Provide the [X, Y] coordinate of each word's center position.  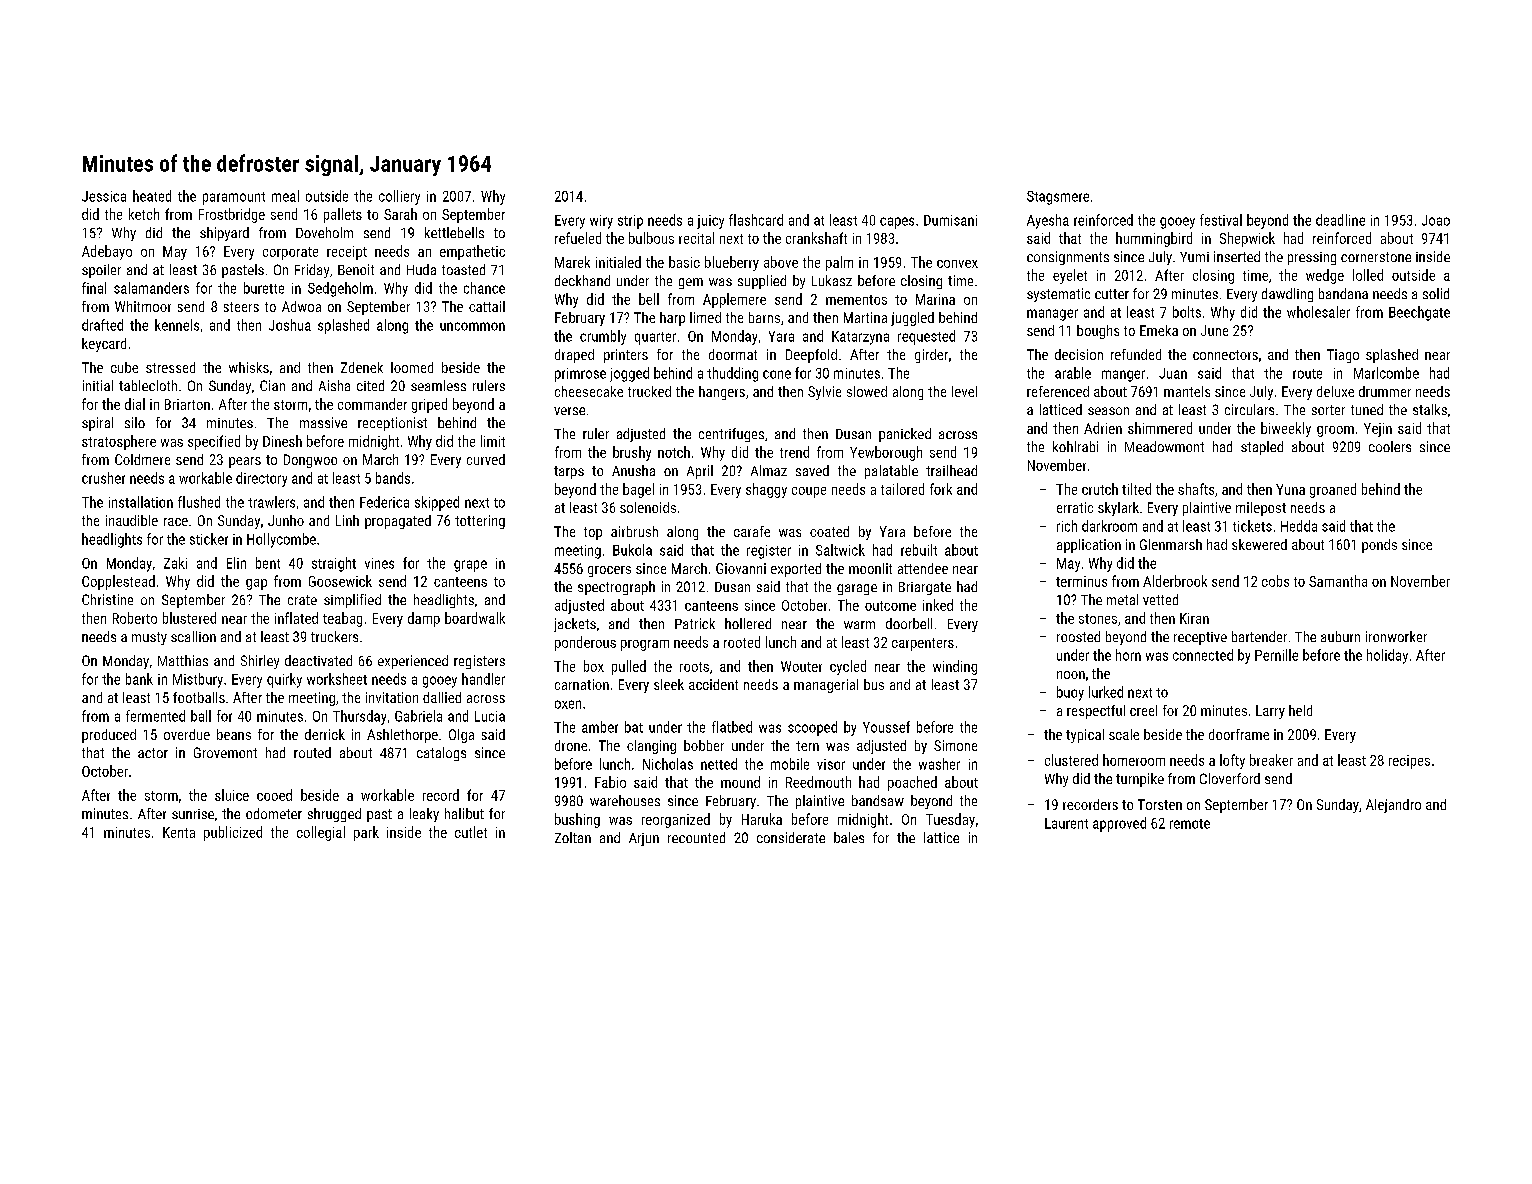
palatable [891, 472]
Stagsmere [1058, 198]
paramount [234, 198]
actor [153, 753]
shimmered [1160, 428]
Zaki [175, 563]
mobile [790, 764]
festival [1221, 220]
